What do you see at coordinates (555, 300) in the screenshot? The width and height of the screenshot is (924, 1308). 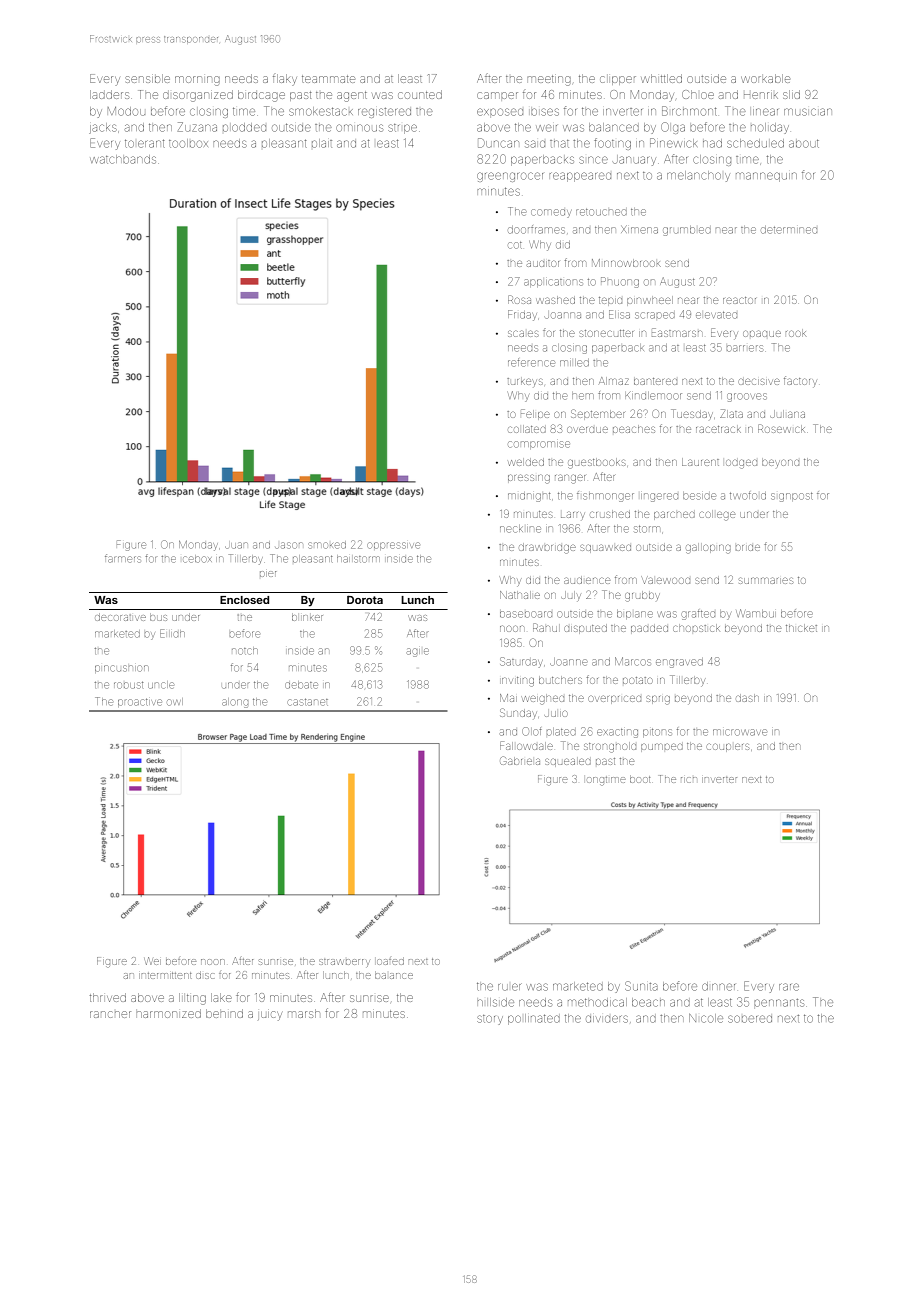 I see `washed` at bounding box center [555, 300].
